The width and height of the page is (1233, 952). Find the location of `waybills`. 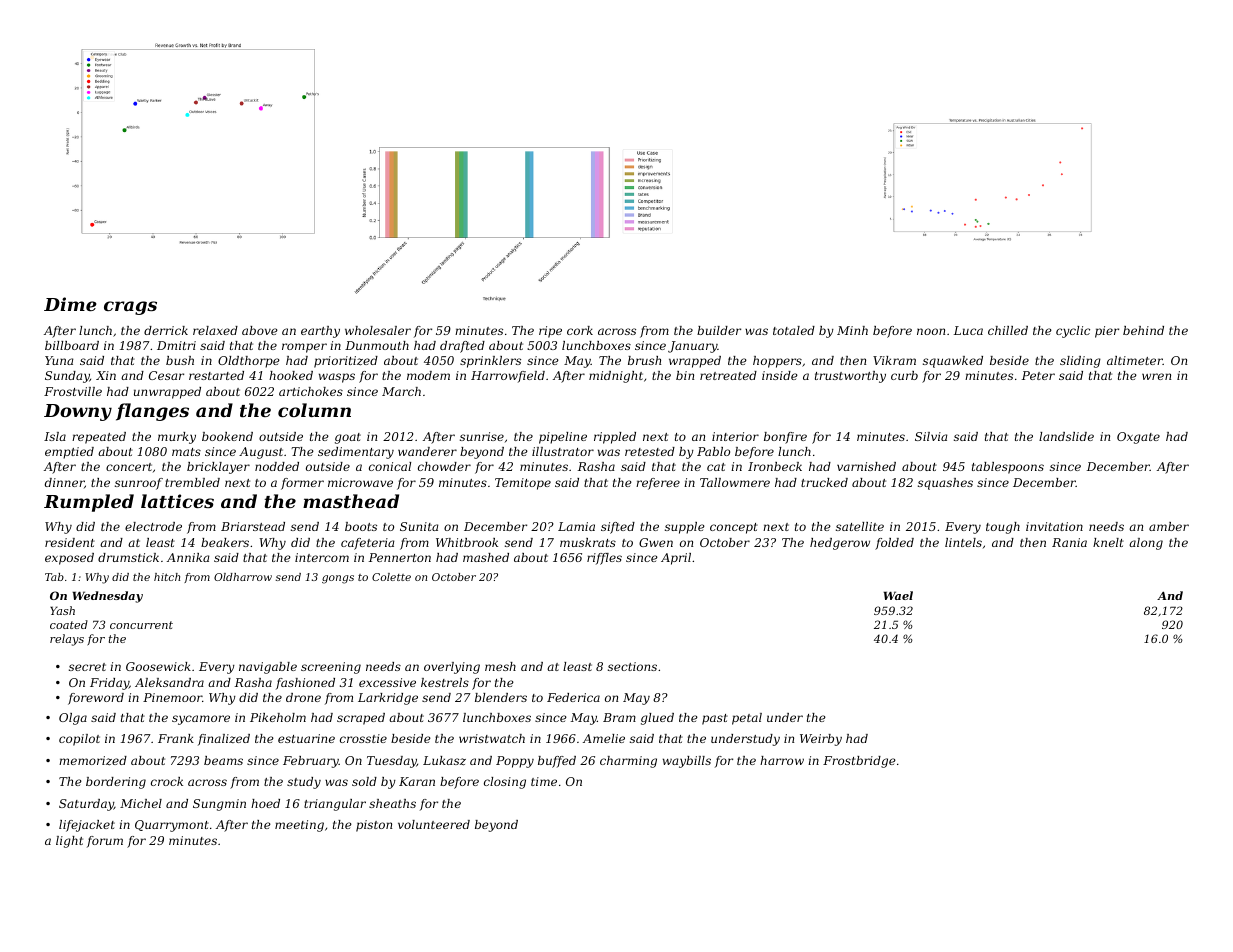

waybills is located at coordinates (687, 762).
